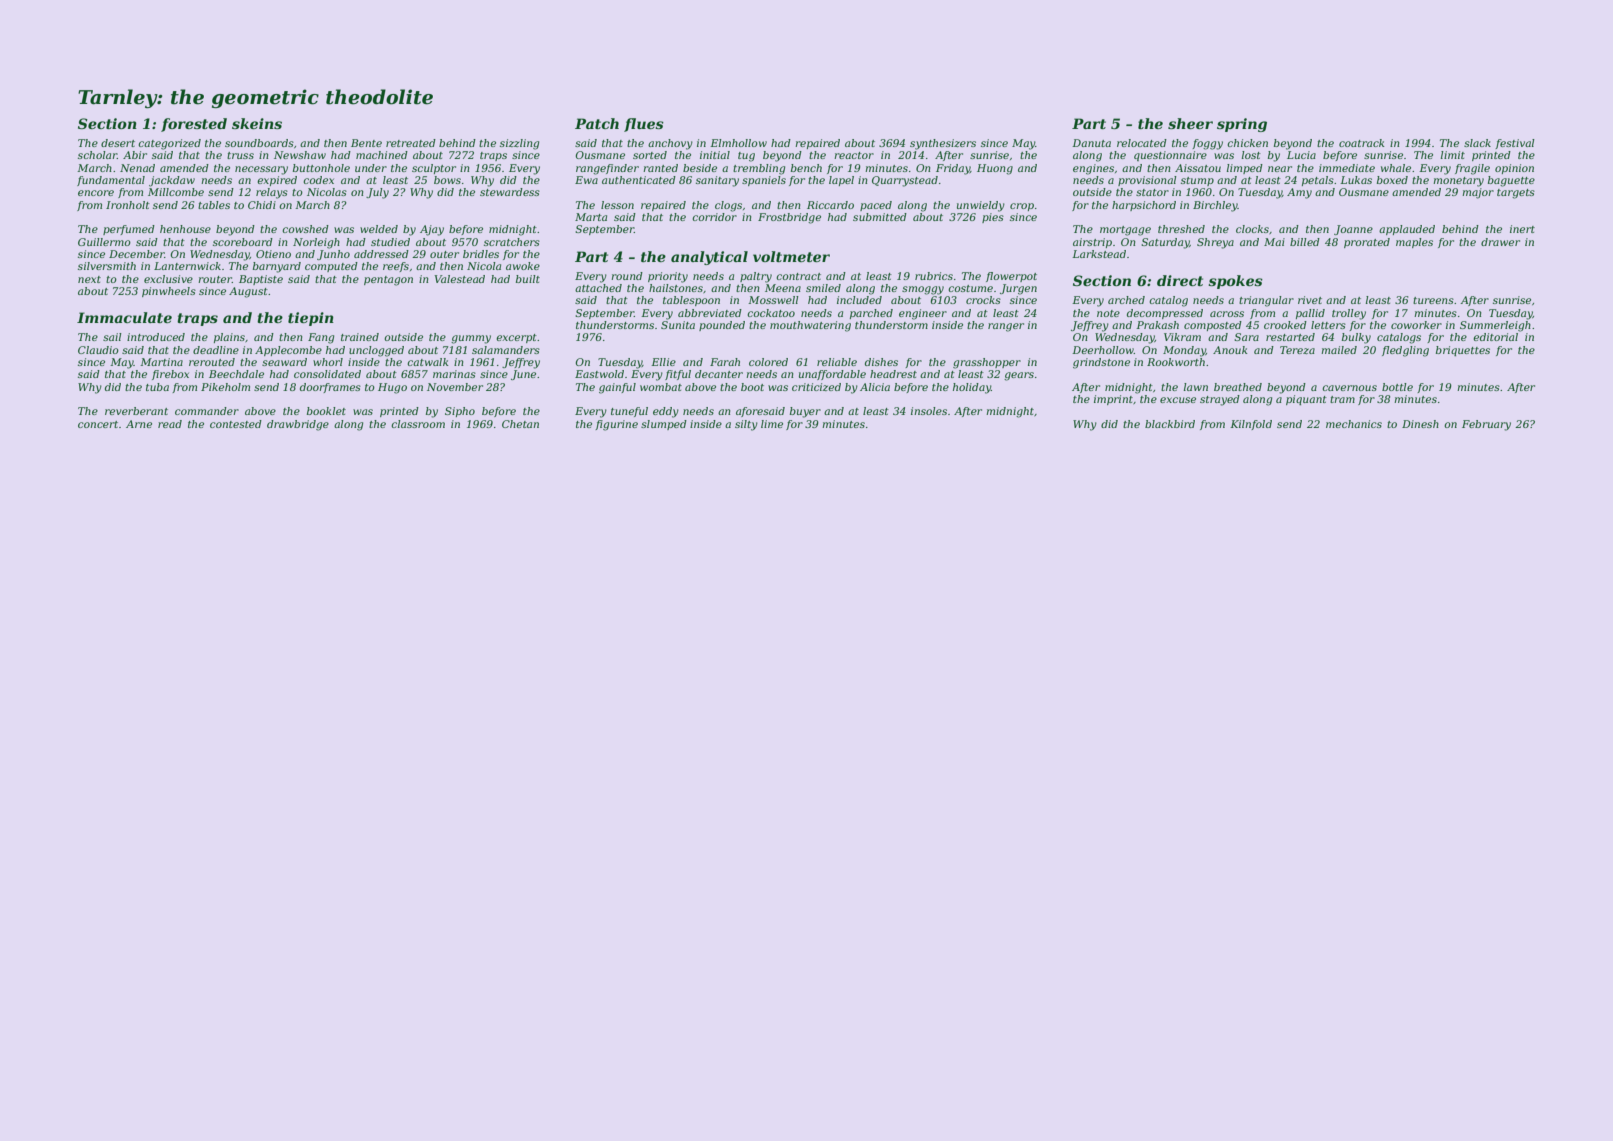 This page has height=1141, width=1613. What do you see at coordinates (798, 276) in the page?
I see `contract` at bounding box center [798, 276].
